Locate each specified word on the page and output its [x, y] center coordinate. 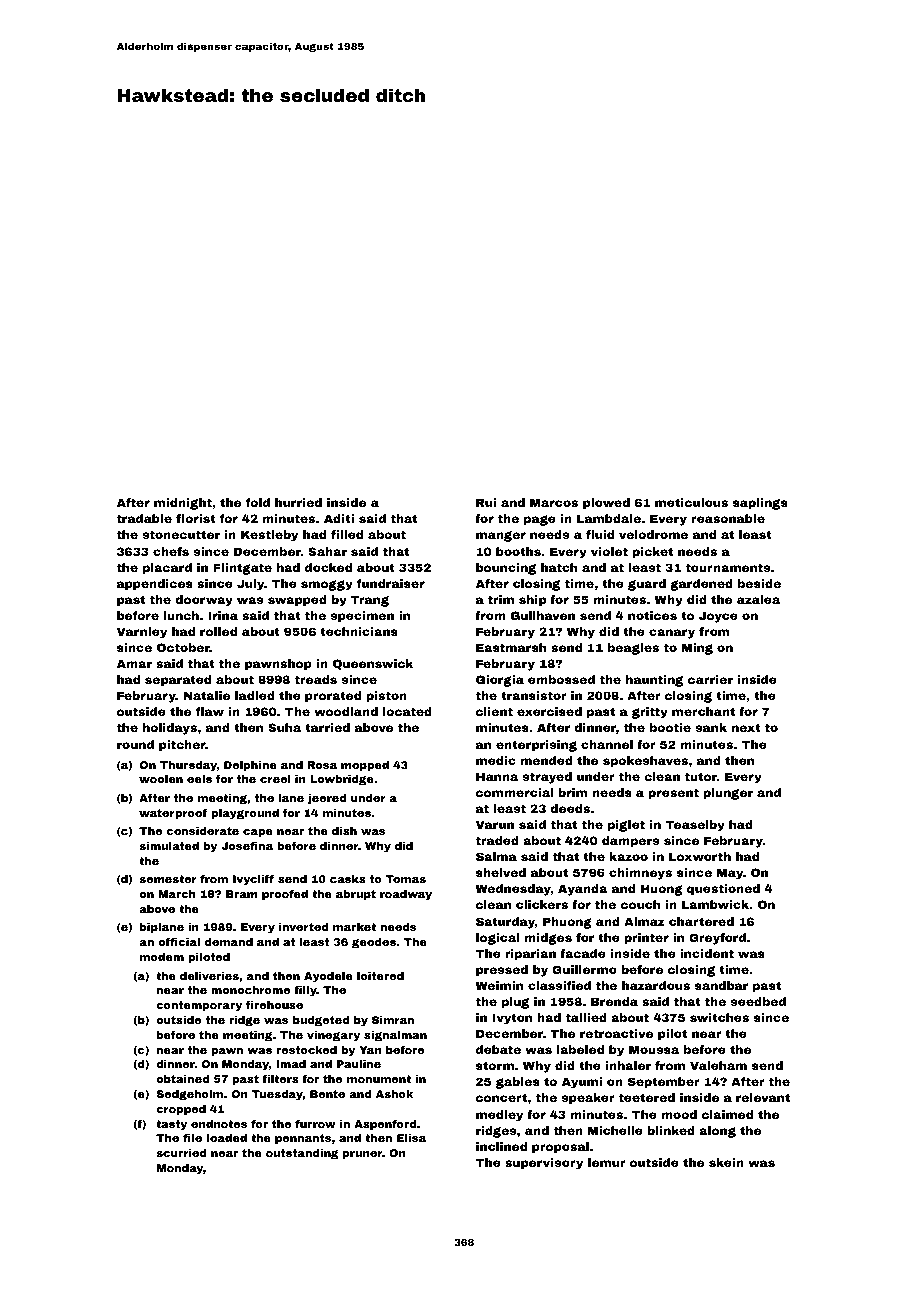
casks [348, 879]
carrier [710, 679]
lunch [181, 615]
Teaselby [695, 826]
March [177, 894]
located [407, 711]
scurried [181, 1153]
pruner [363, 1155]
